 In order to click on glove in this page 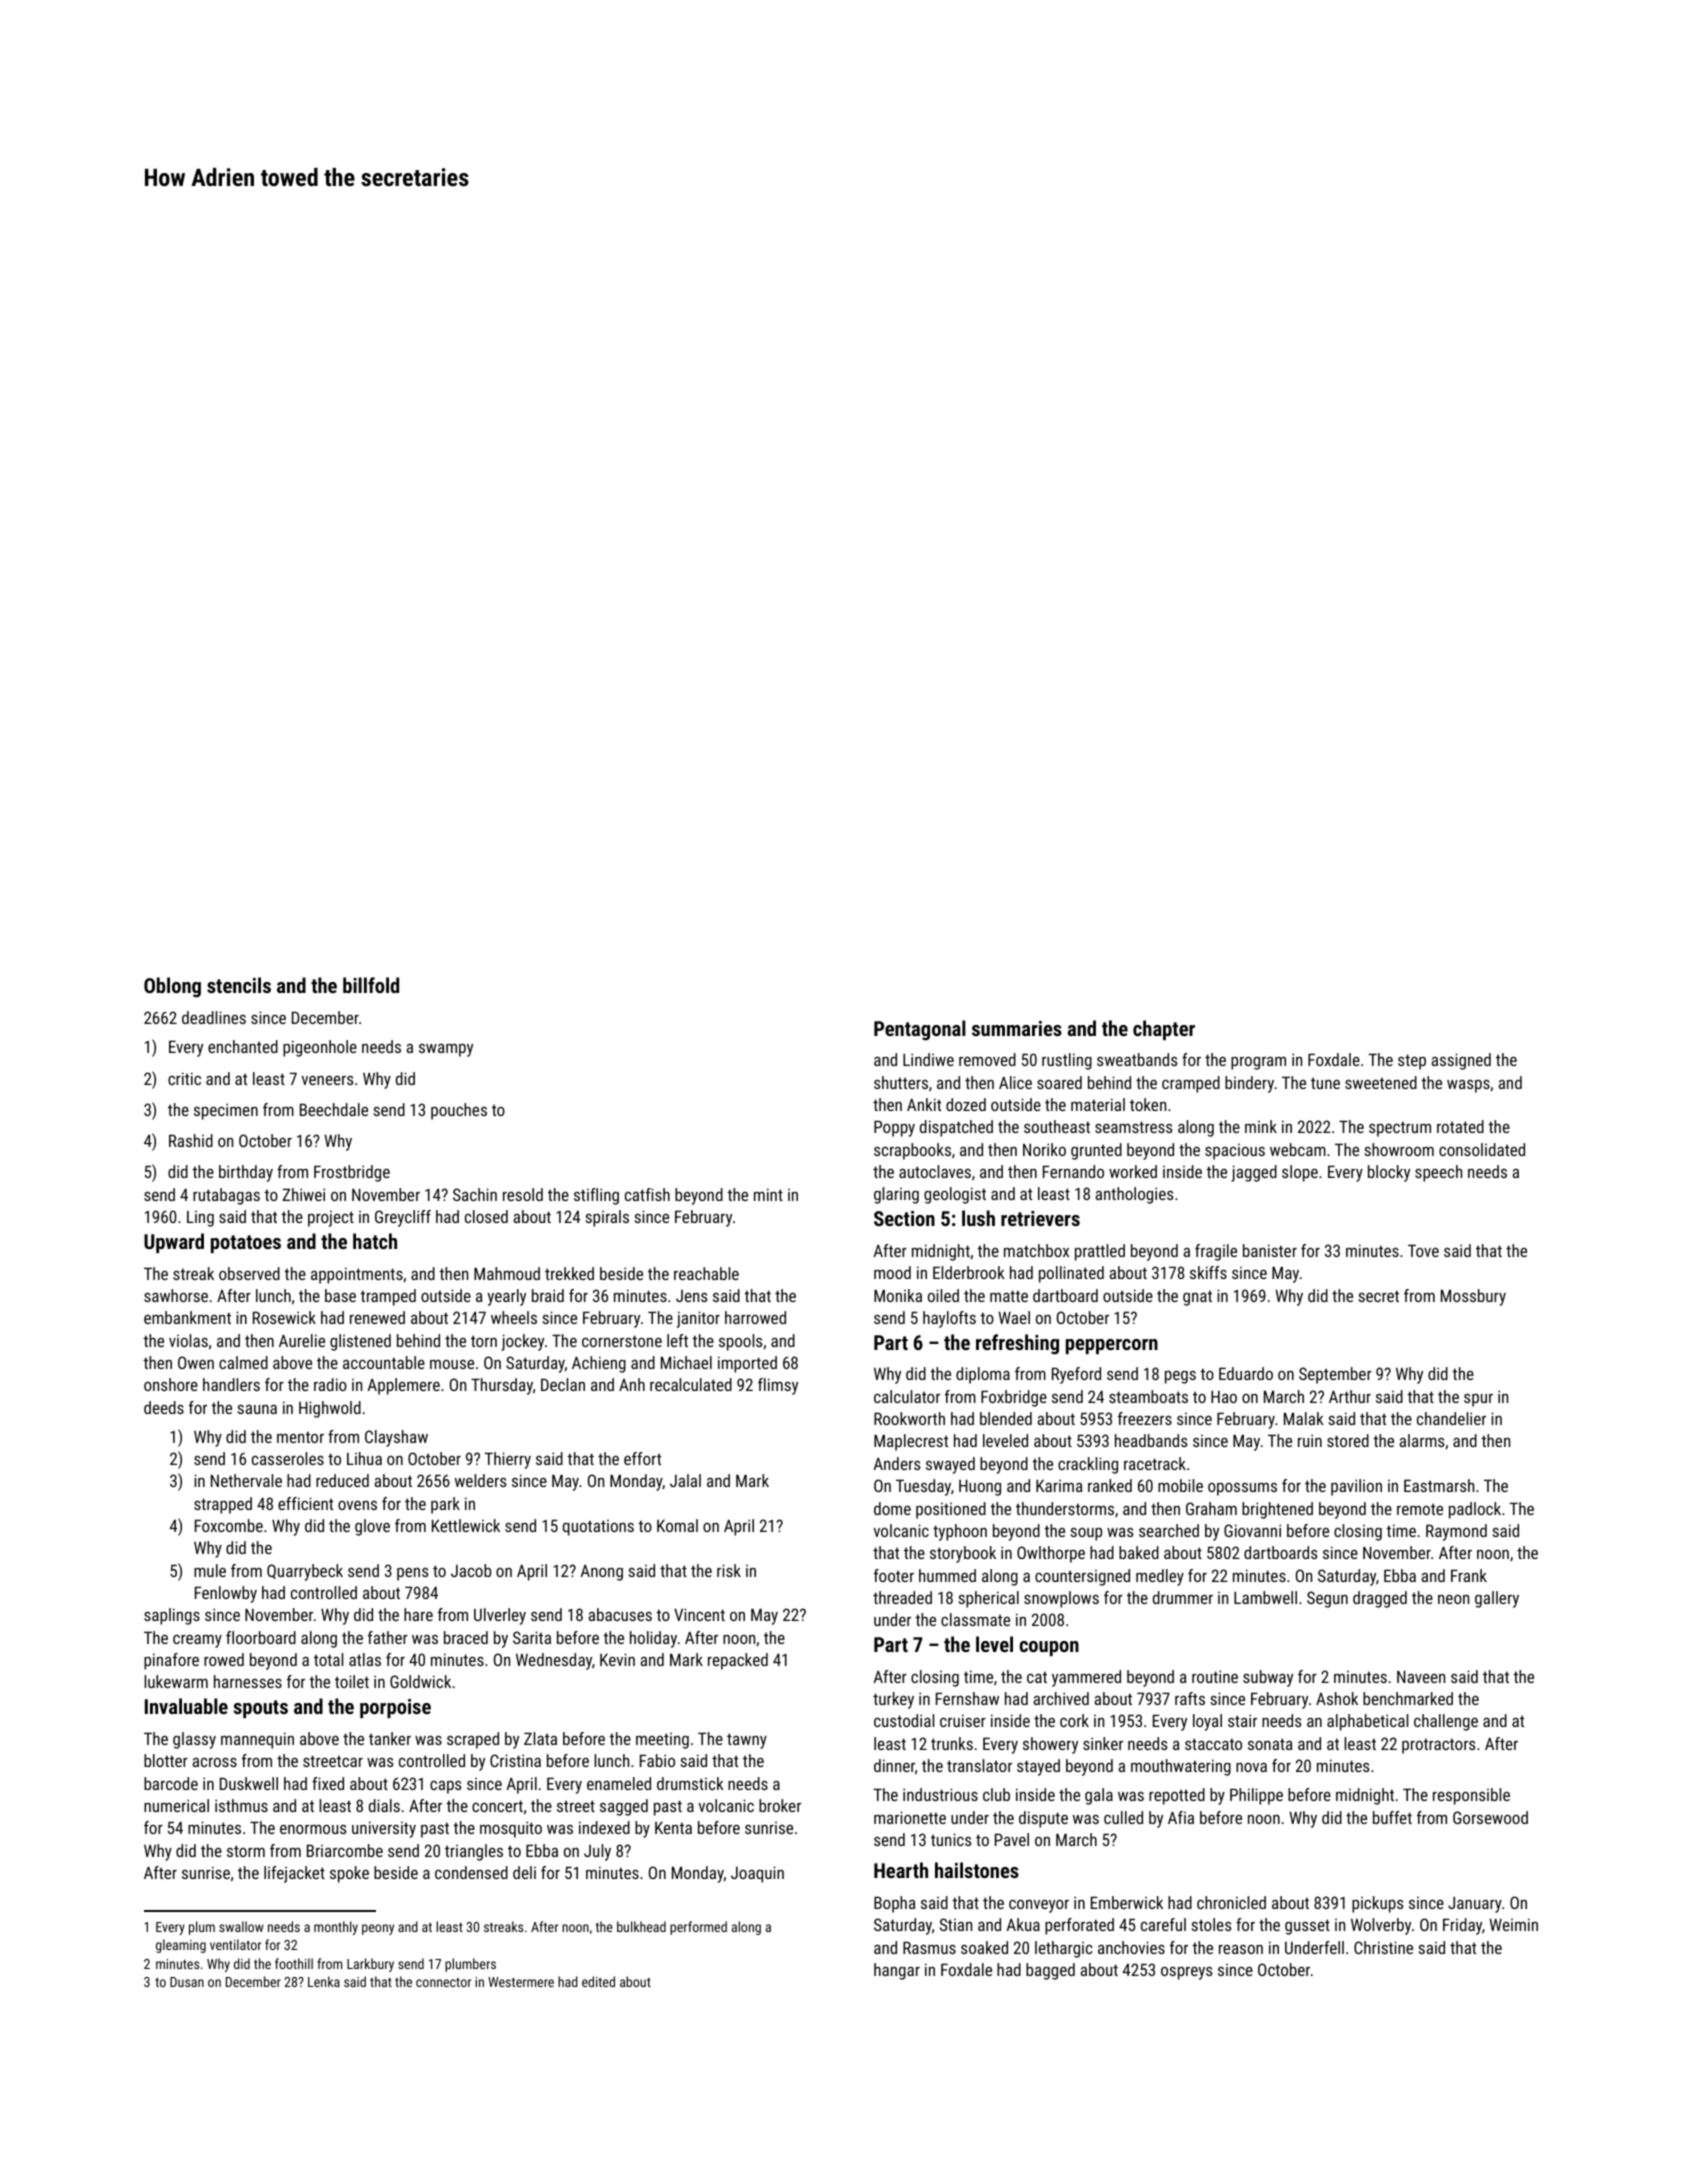, I will do `click(372, 1527)`.
